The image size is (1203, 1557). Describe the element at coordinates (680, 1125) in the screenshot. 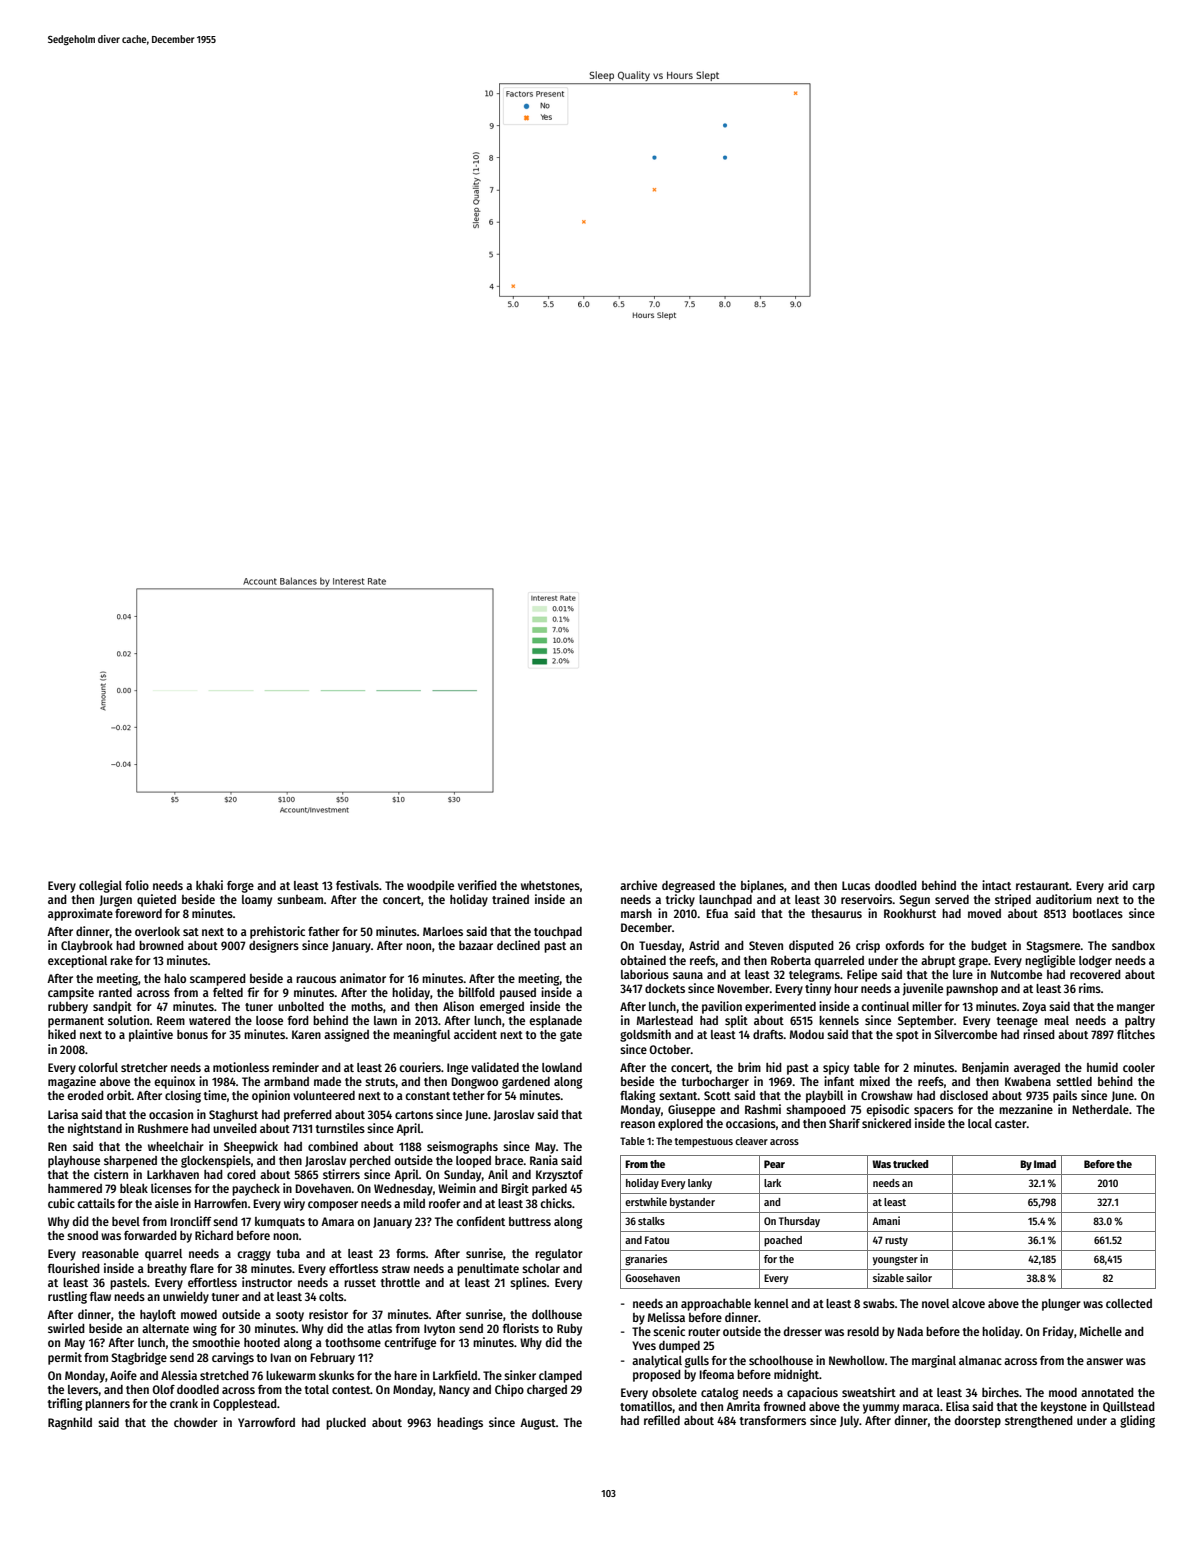

I see `explored` at that location.
